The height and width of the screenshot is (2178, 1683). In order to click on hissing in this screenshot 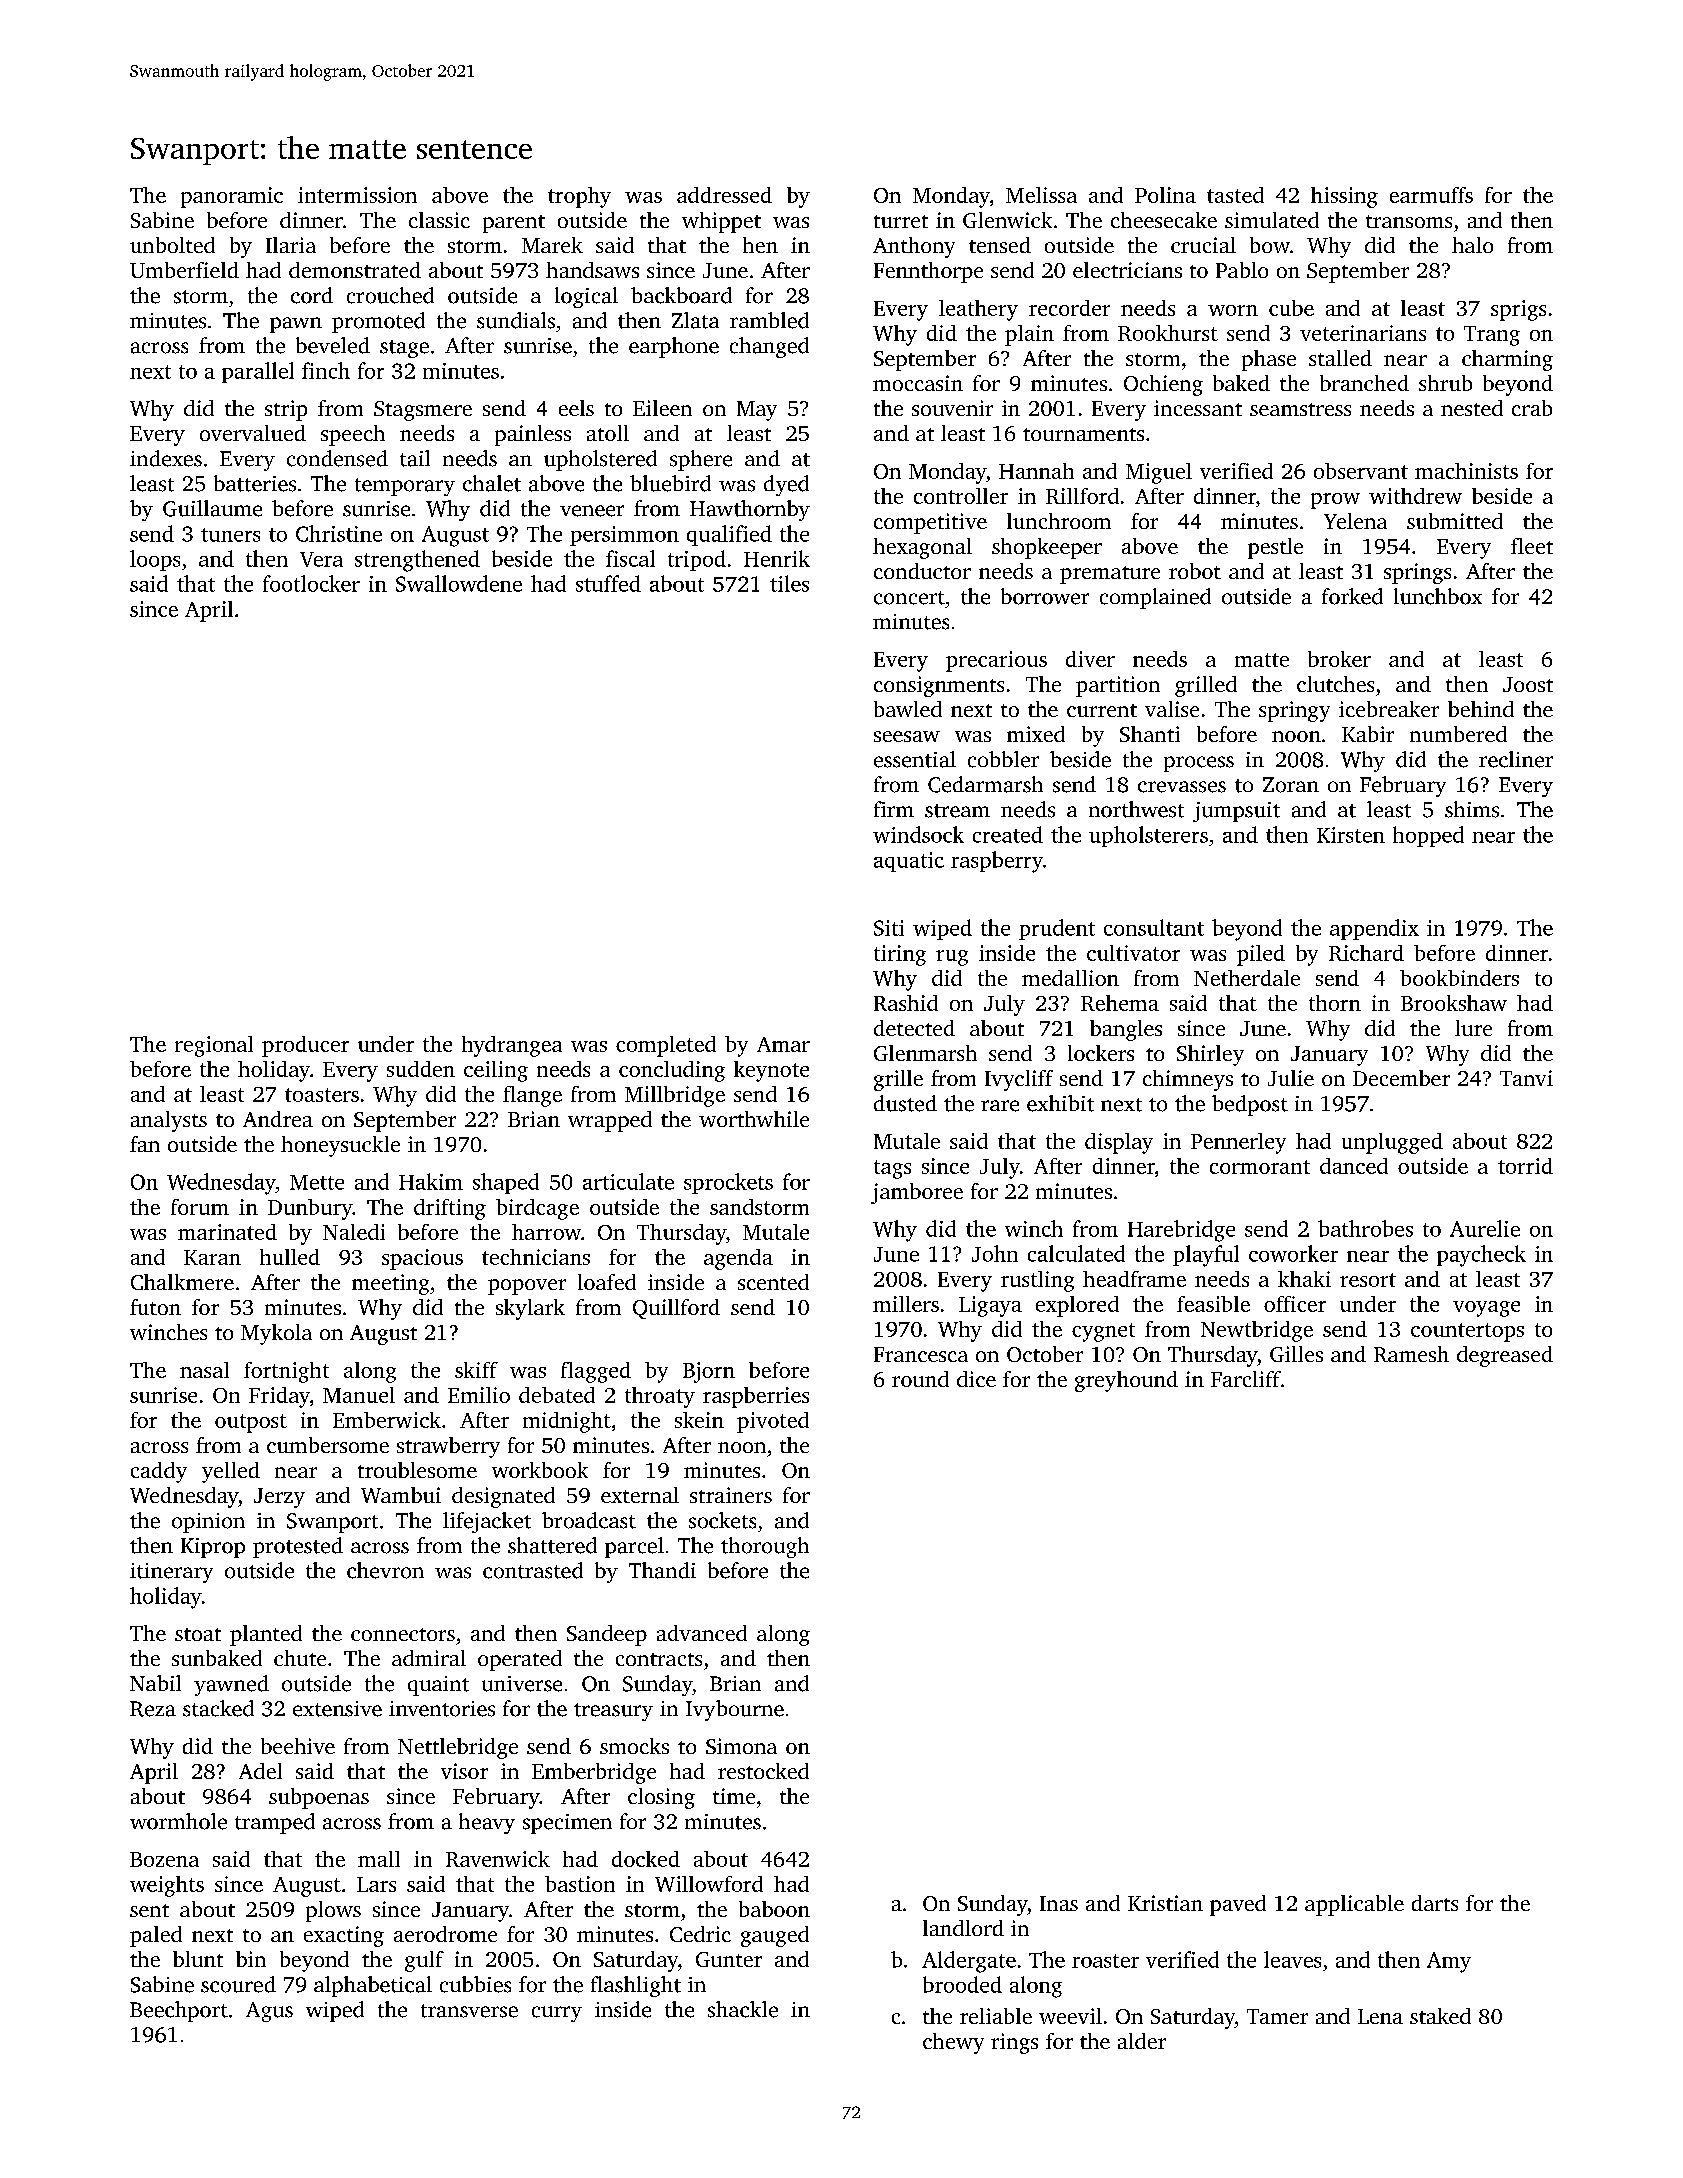, I will do `click(1344, 197)`.
